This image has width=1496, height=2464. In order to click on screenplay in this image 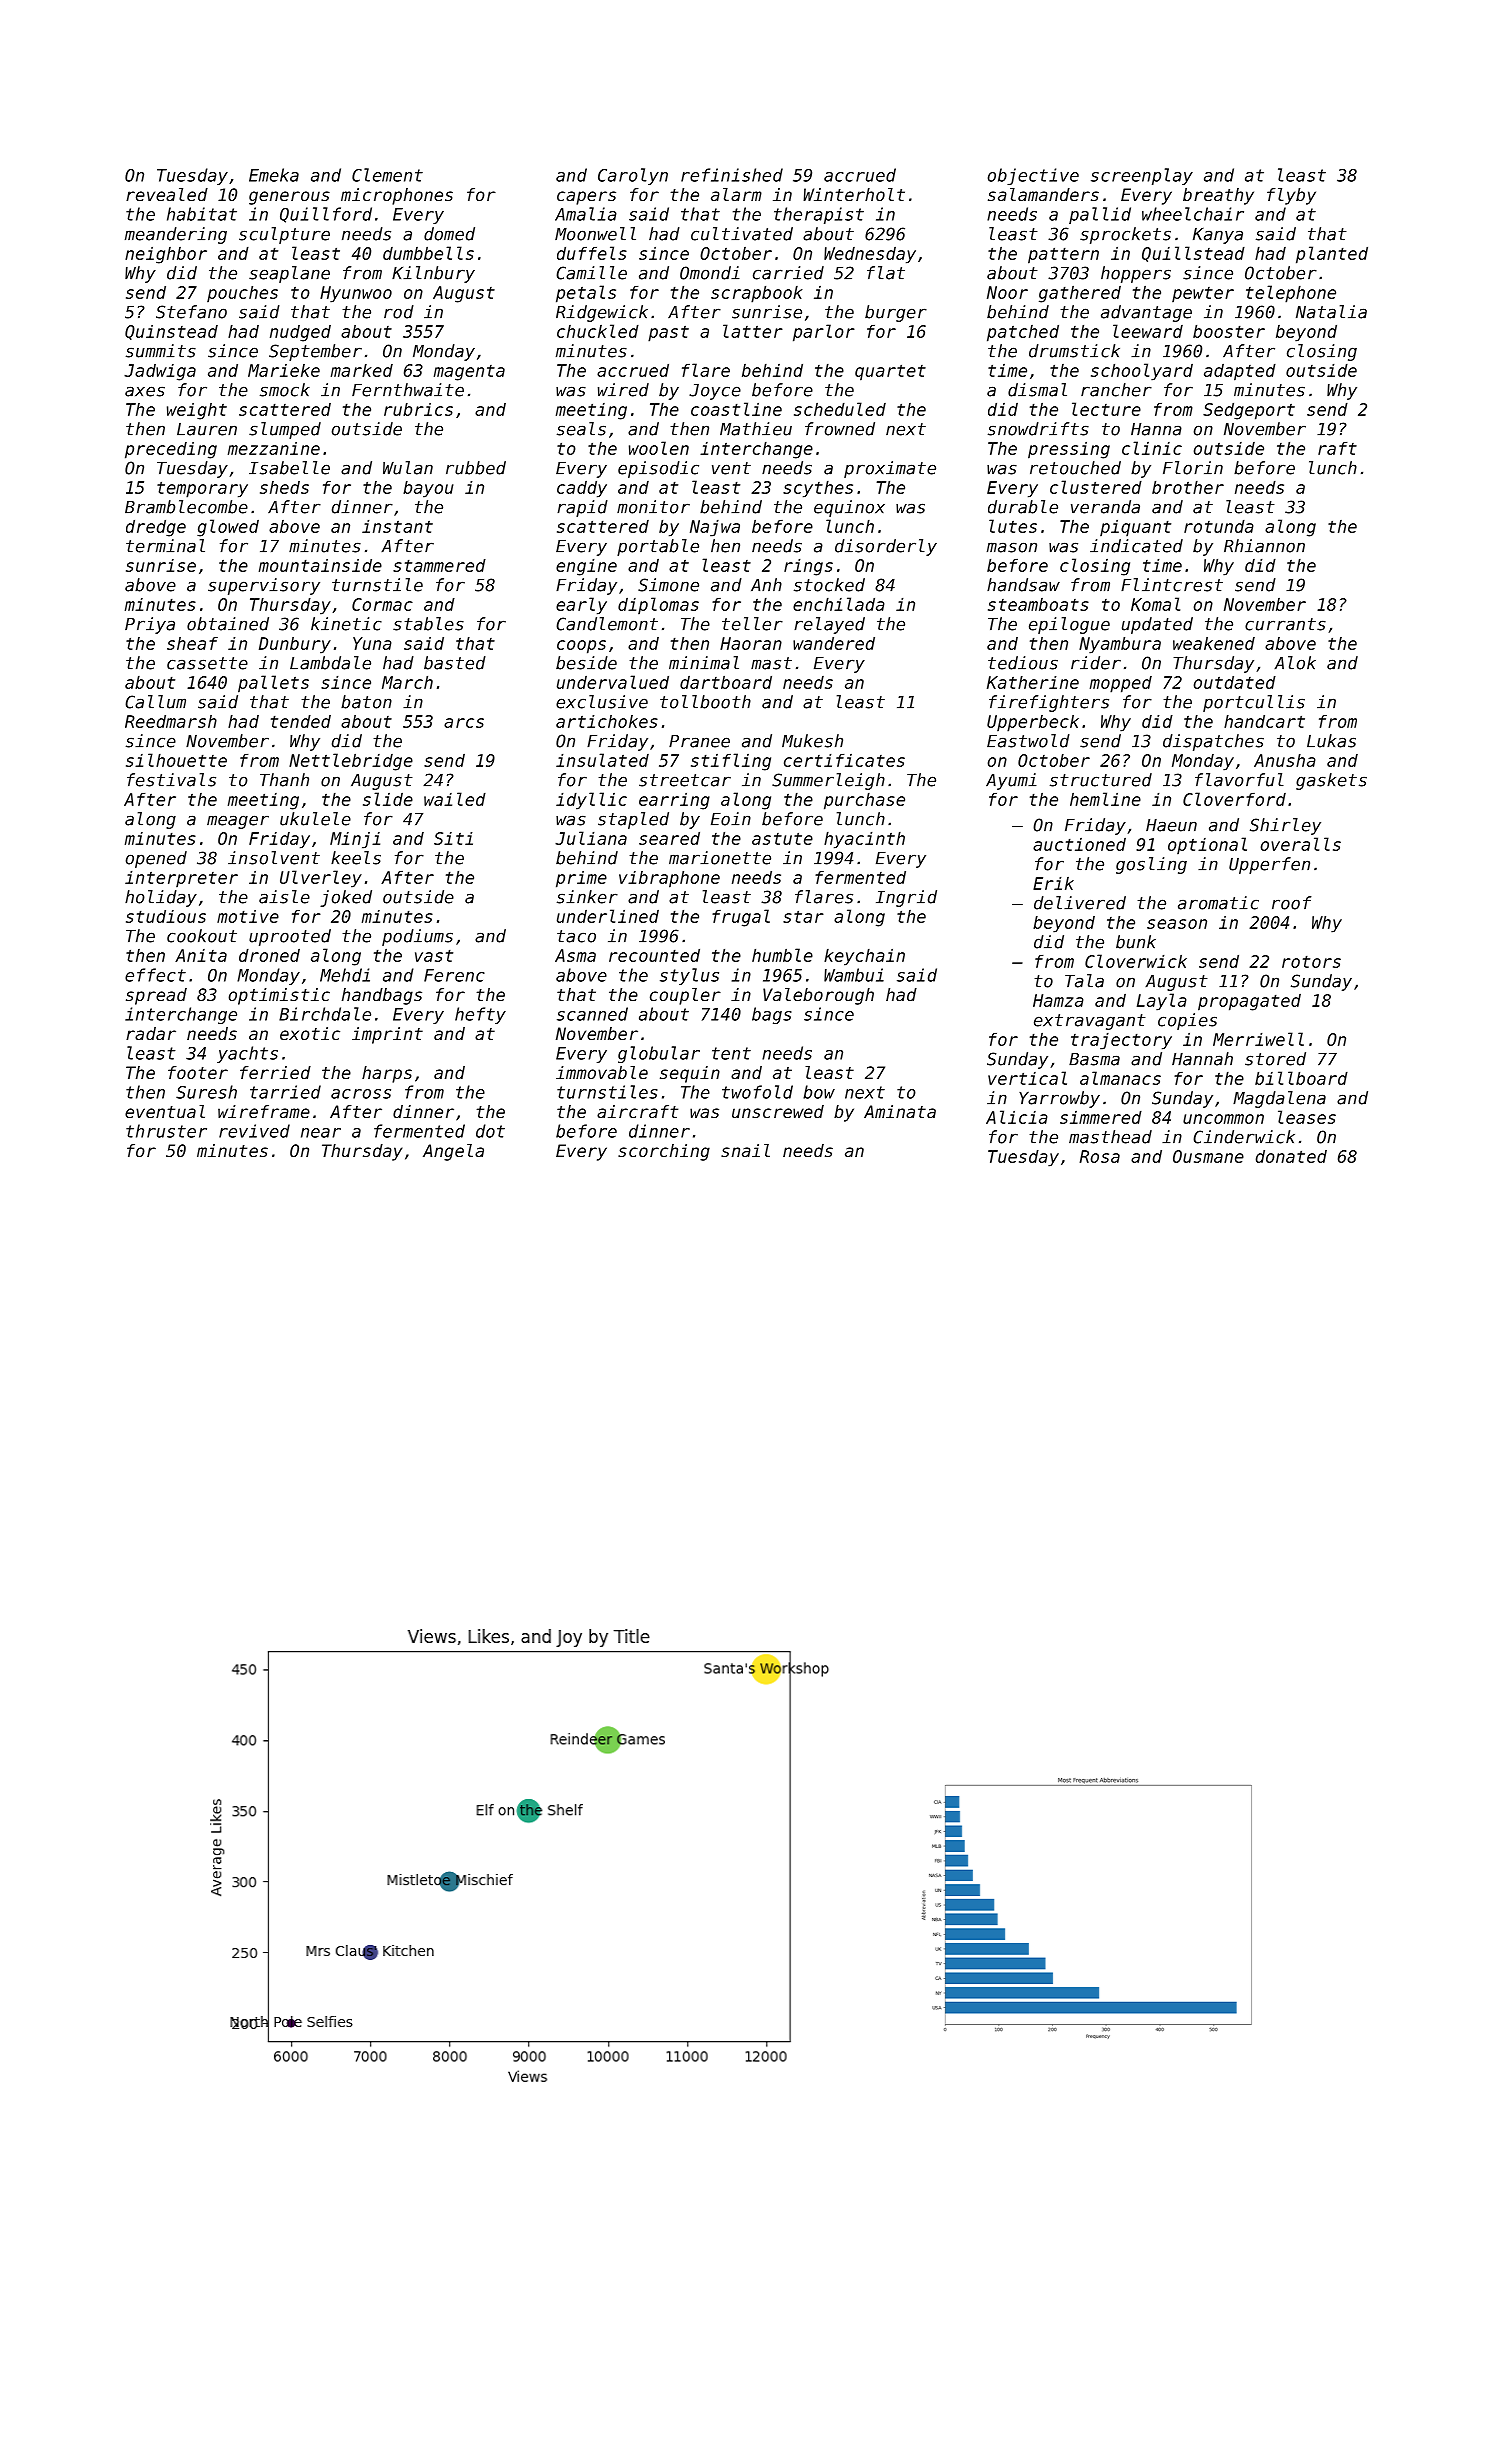, I will do `click(1142, 176)`.
